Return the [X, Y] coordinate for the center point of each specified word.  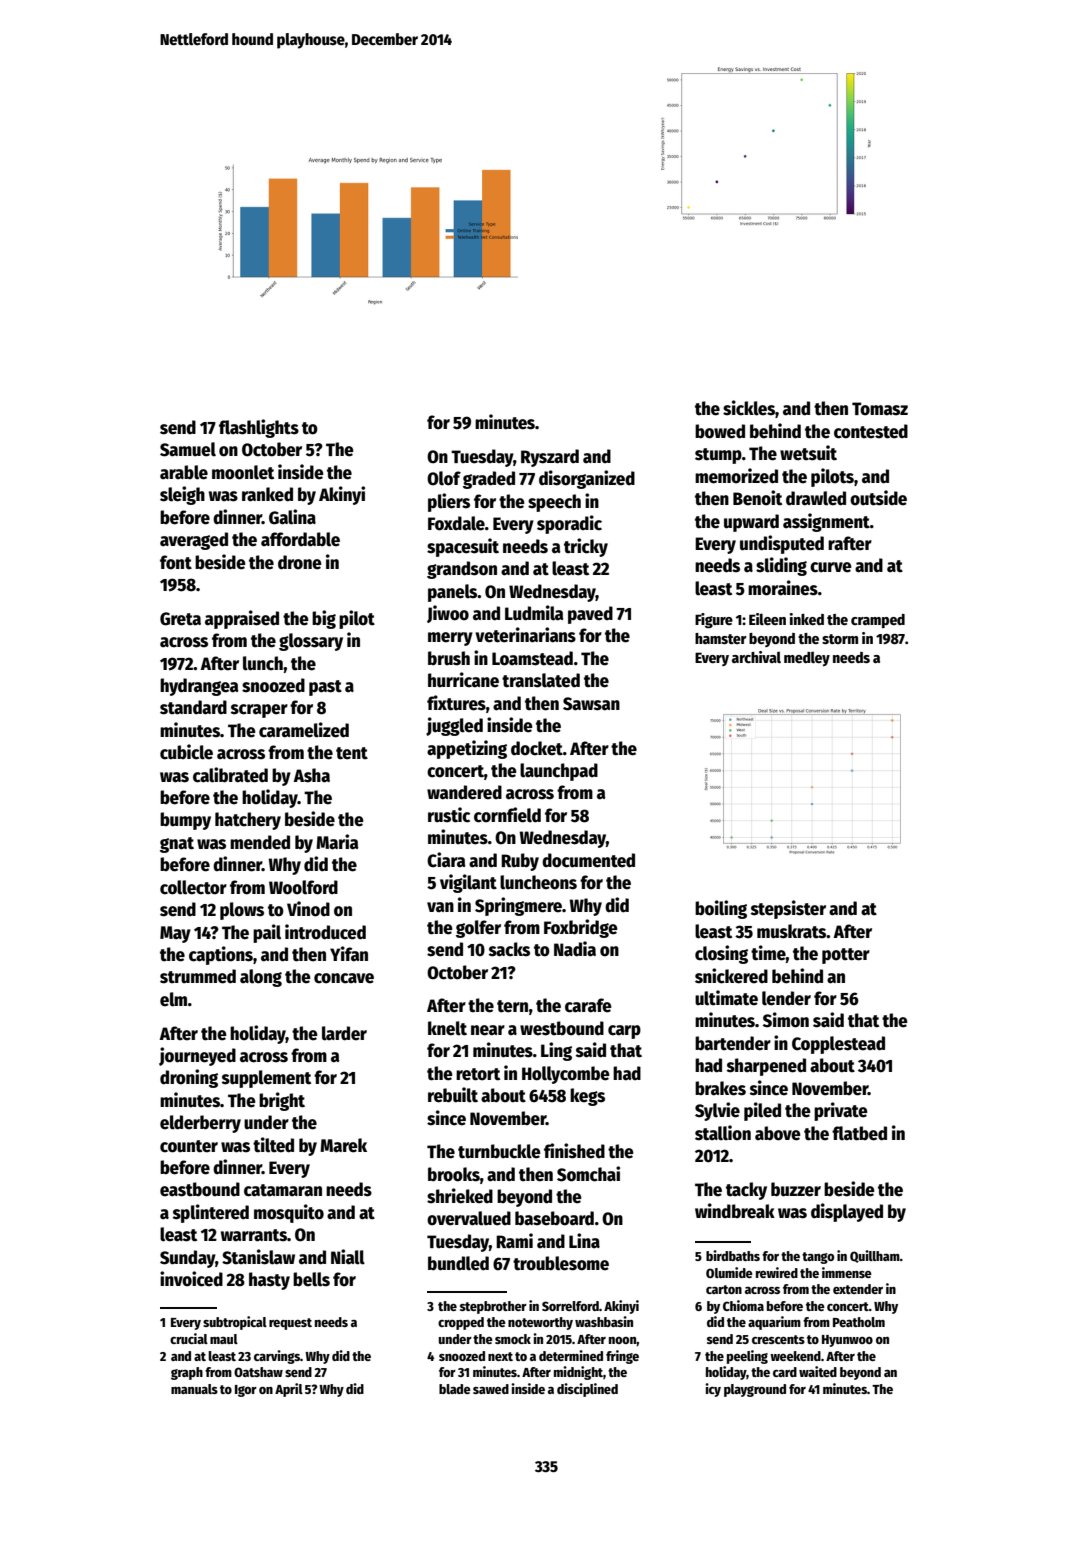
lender [786, 998]
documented [588, 860]
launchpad [559, 772]
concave [344, 978]
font [176, 562]
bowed [720, 431]
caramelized [304, 730]
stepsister [788, 909]
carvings [277, 1357]
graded [489, 480]
